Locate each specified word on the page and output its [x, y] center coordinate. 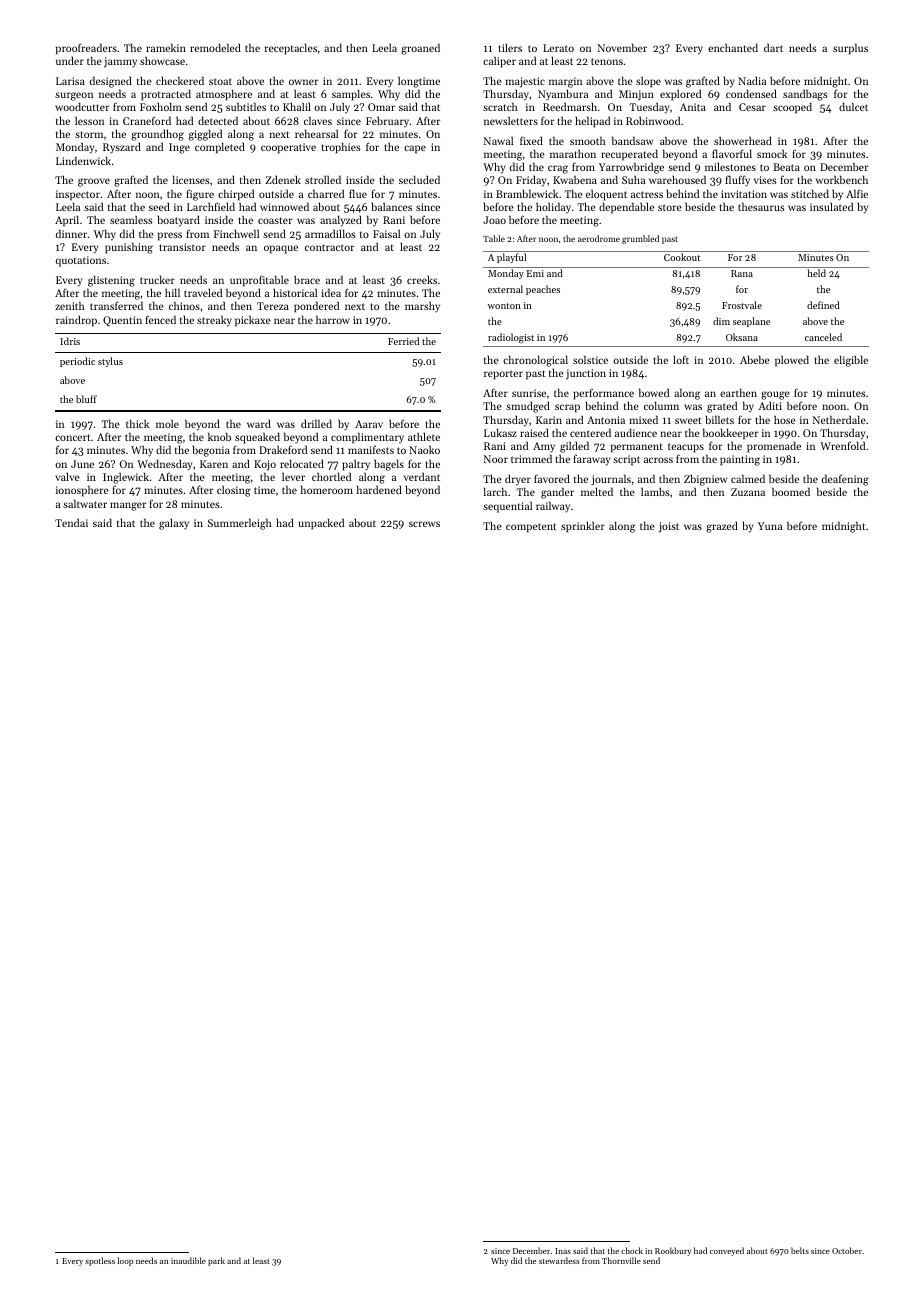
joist [669, 527]
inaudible [188, 1260]
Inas [563, 1251]
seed [159, 206]
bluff [86, 399]
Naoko [424, 450]
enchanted [733, 47]
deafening [845, 480]
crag [558, 169]
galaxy [174, 524]
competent [531, 528]
